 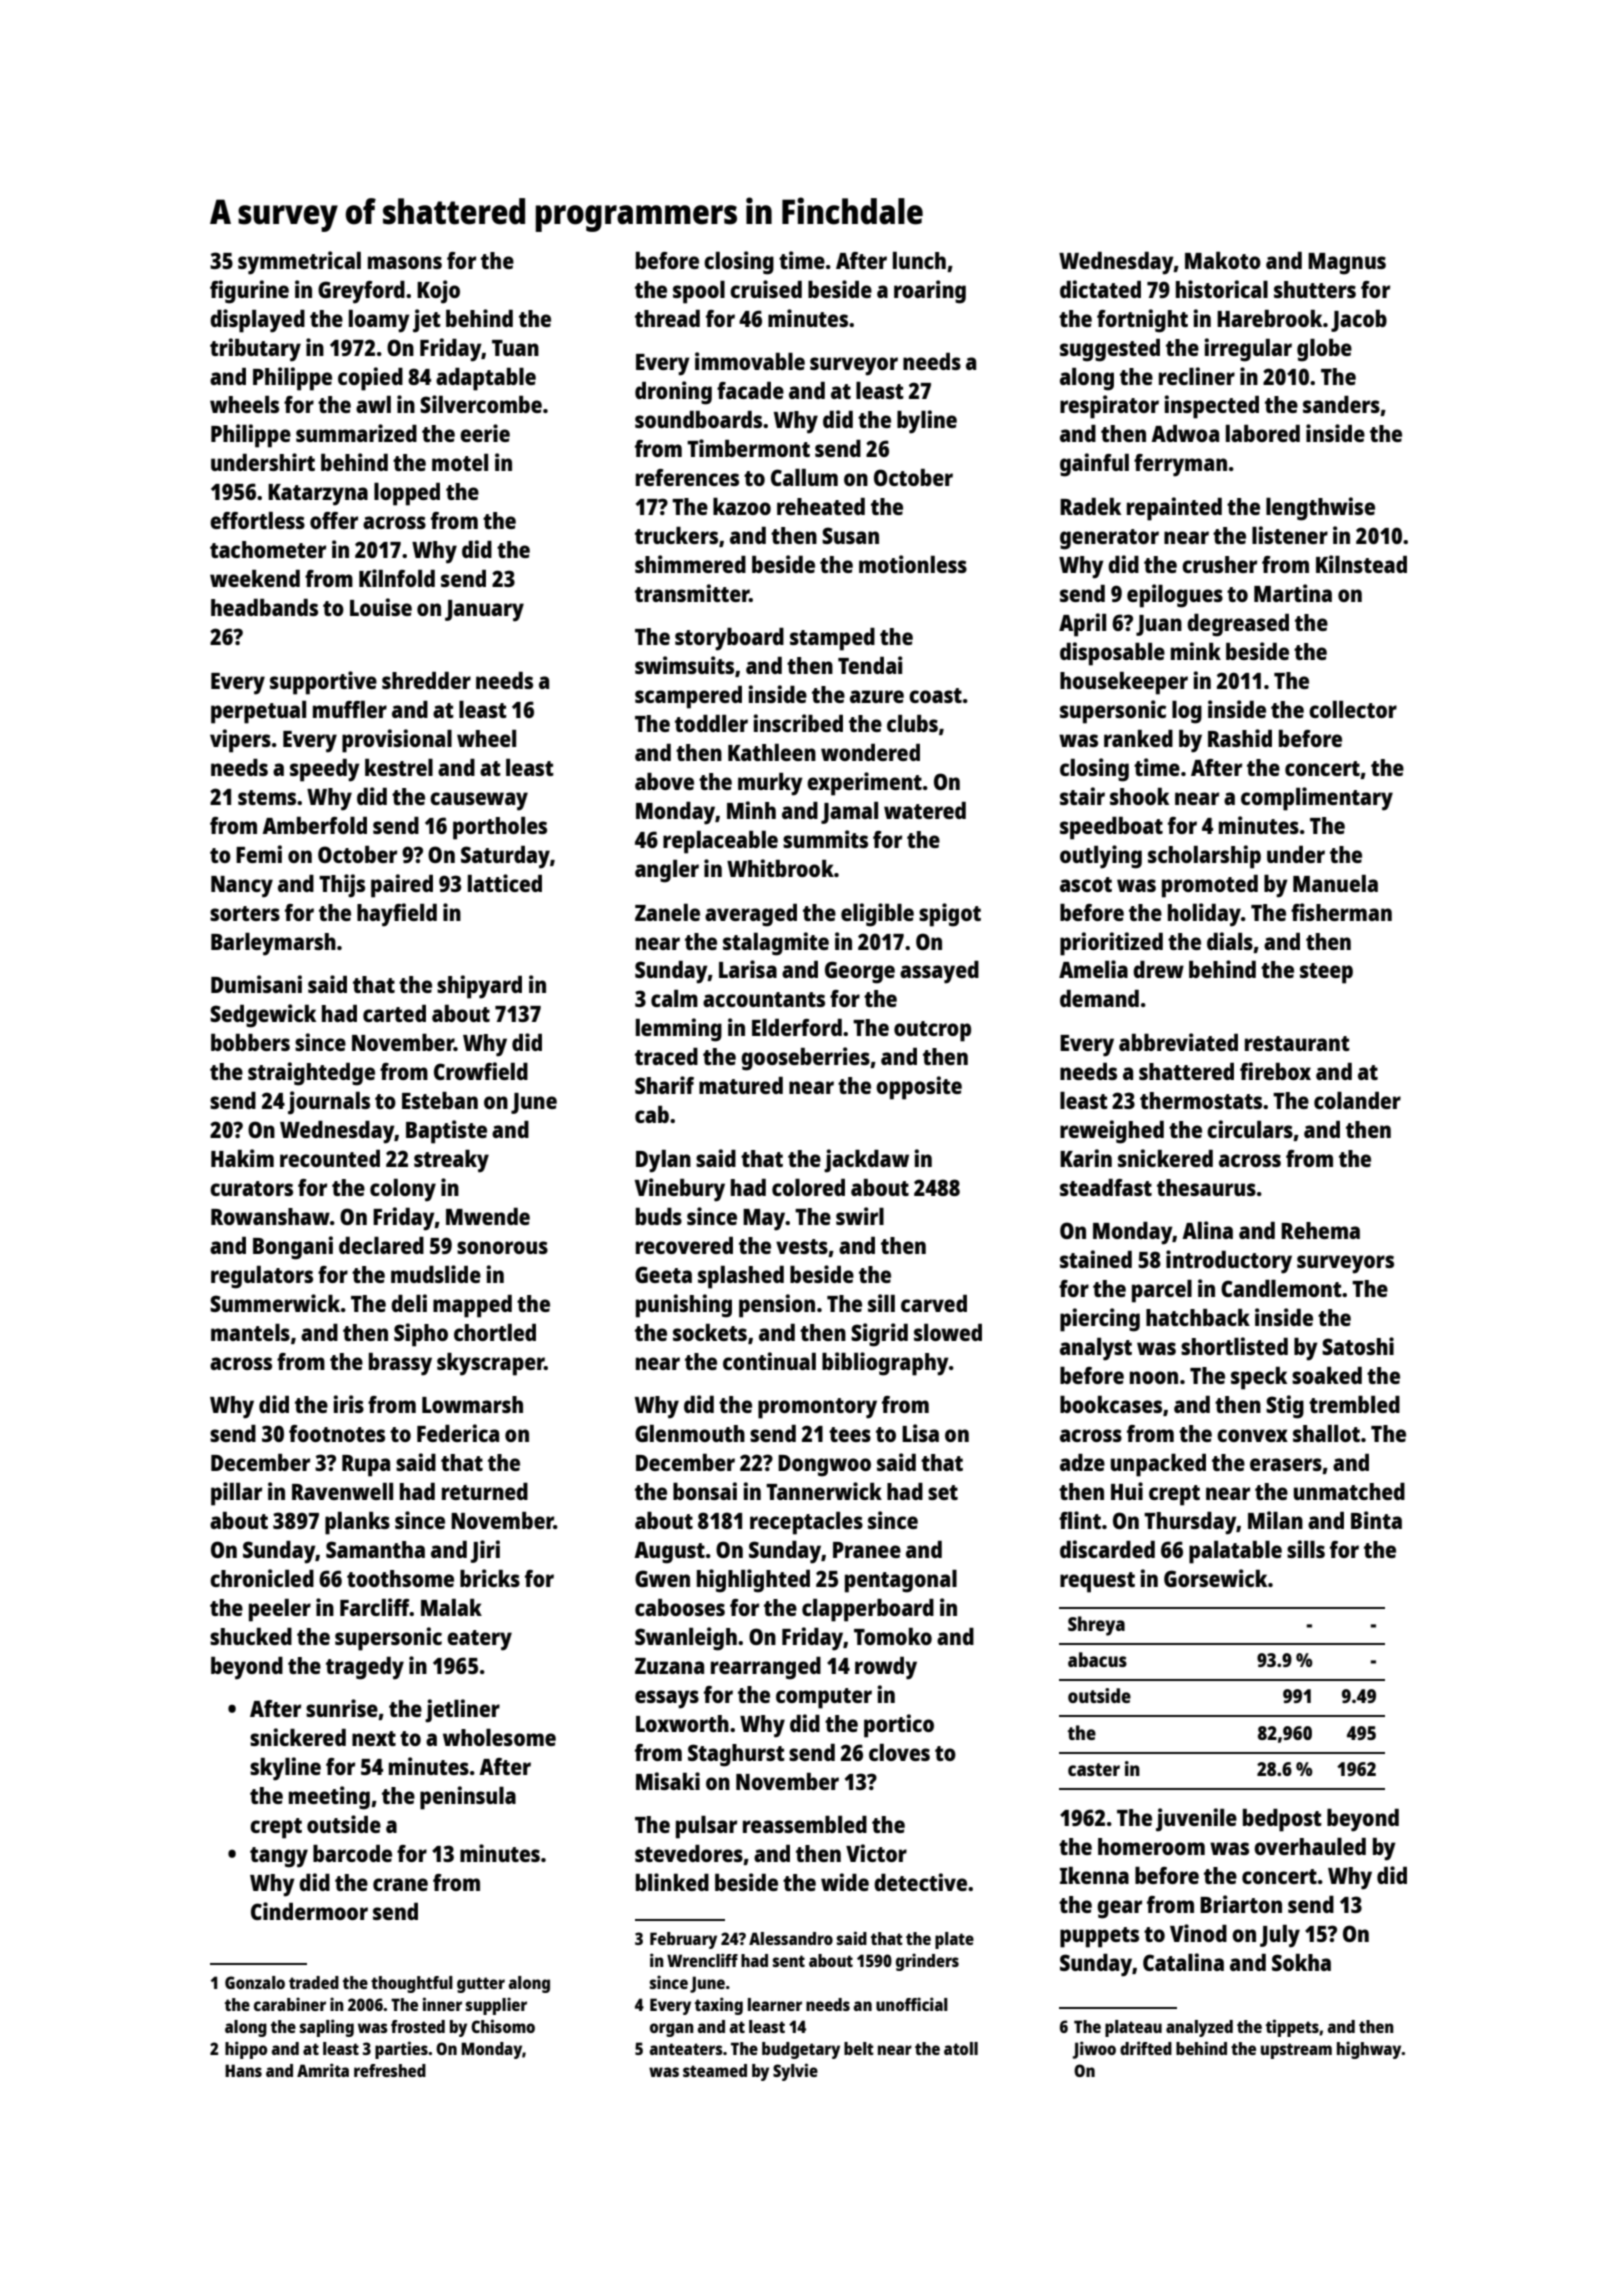 What do you see at coordinates (405, 262) in the screenshot?
I see `masons` at bounding box center [405, 262].
